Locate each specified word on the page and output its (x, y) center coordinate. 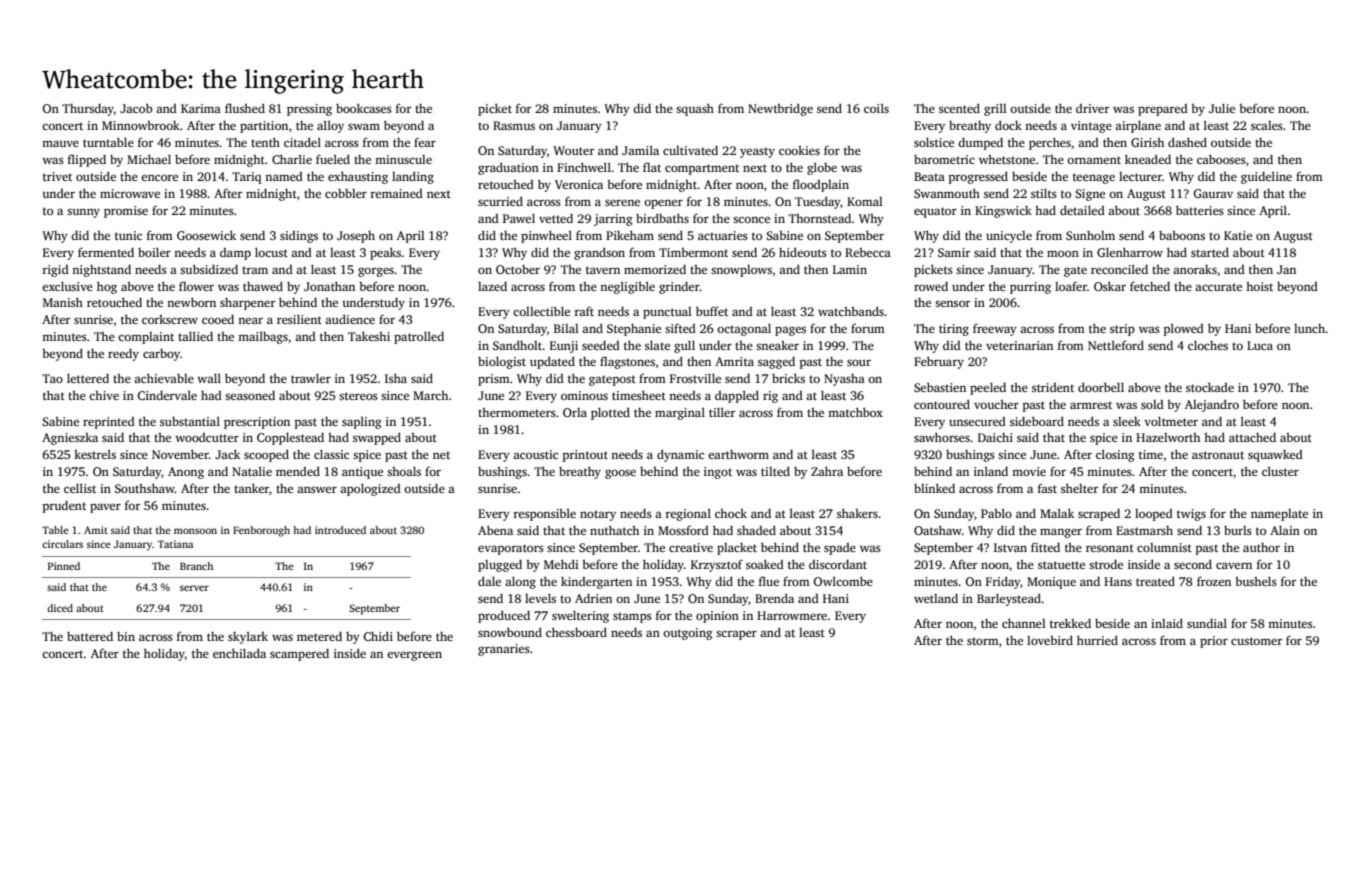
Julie (1222, 108)
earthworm (738, 454)
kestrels (95, 454)
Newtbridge (780, 109)
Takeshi (369, 336)
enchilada (239, 653)
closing (1115, 455)
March (430, 395)
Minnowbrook (141, 125)
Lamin (850, 269)
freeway (995, 329)
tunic (128, 235)
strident (1053, 387)
